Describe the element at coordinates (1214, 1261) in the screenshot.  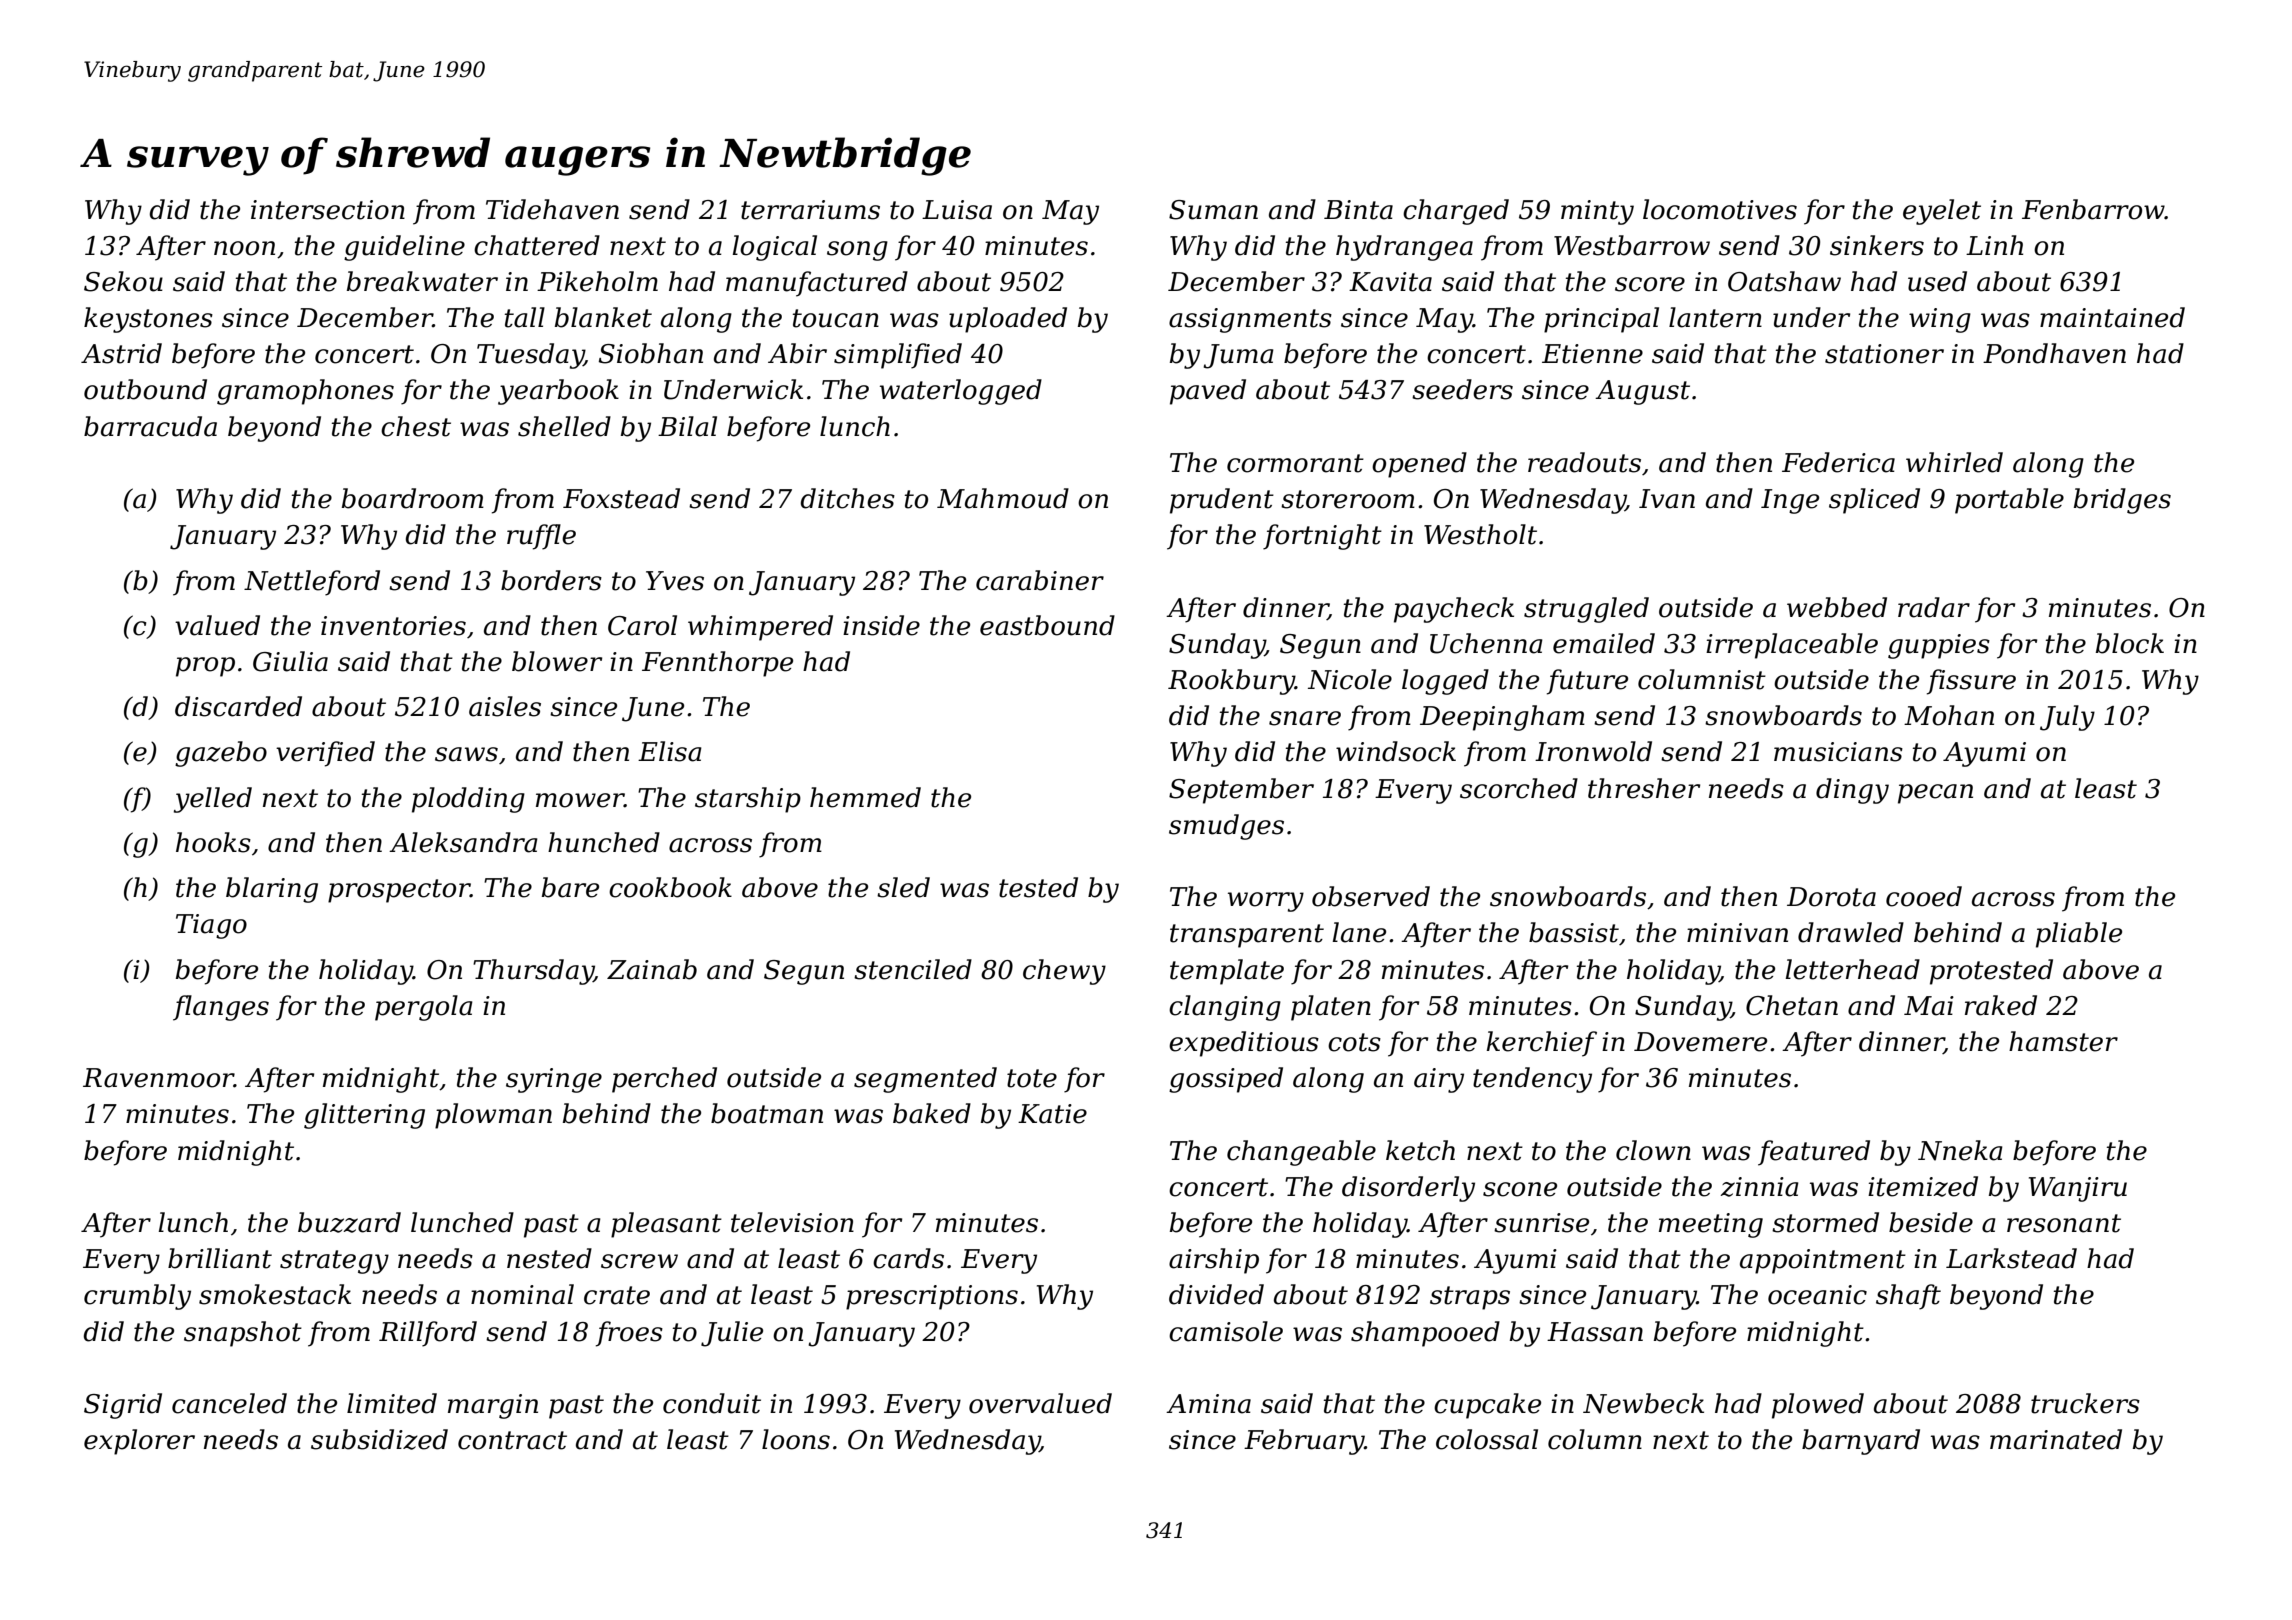
I see `airship` at that location.
